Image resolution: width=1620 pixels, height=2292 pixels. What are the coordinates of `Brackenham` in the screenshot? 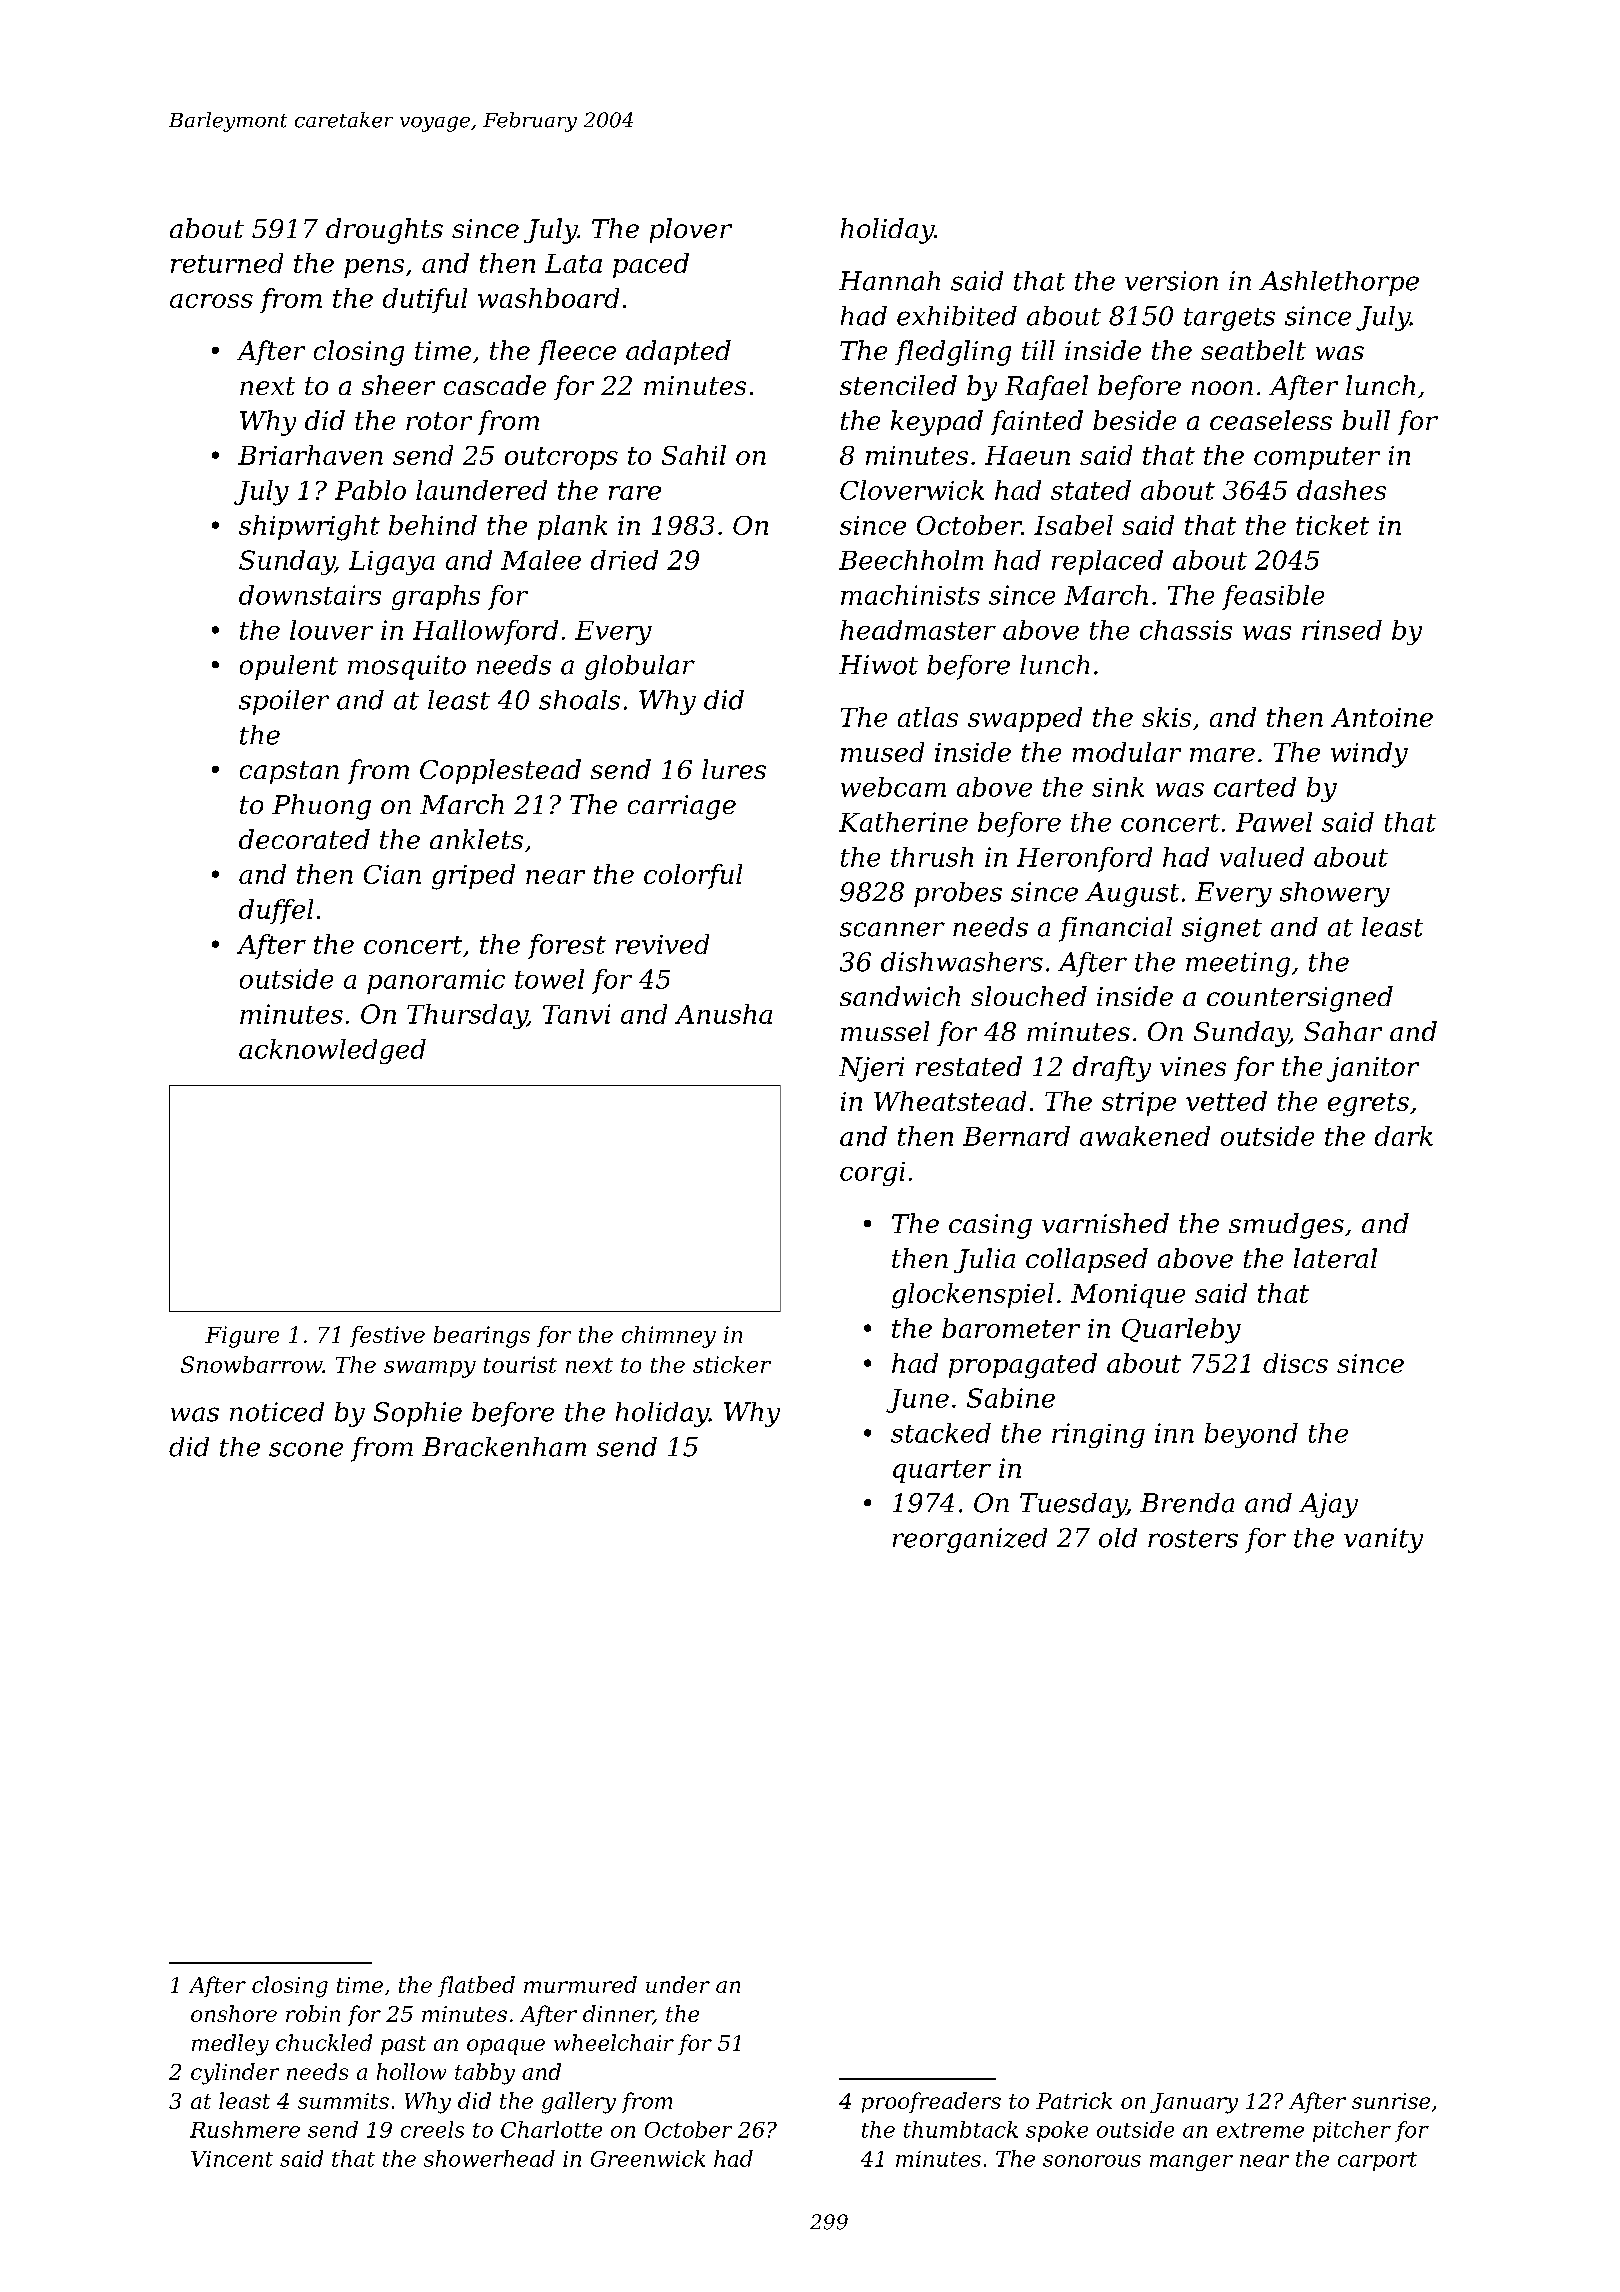 It's located at (504, 1447).
